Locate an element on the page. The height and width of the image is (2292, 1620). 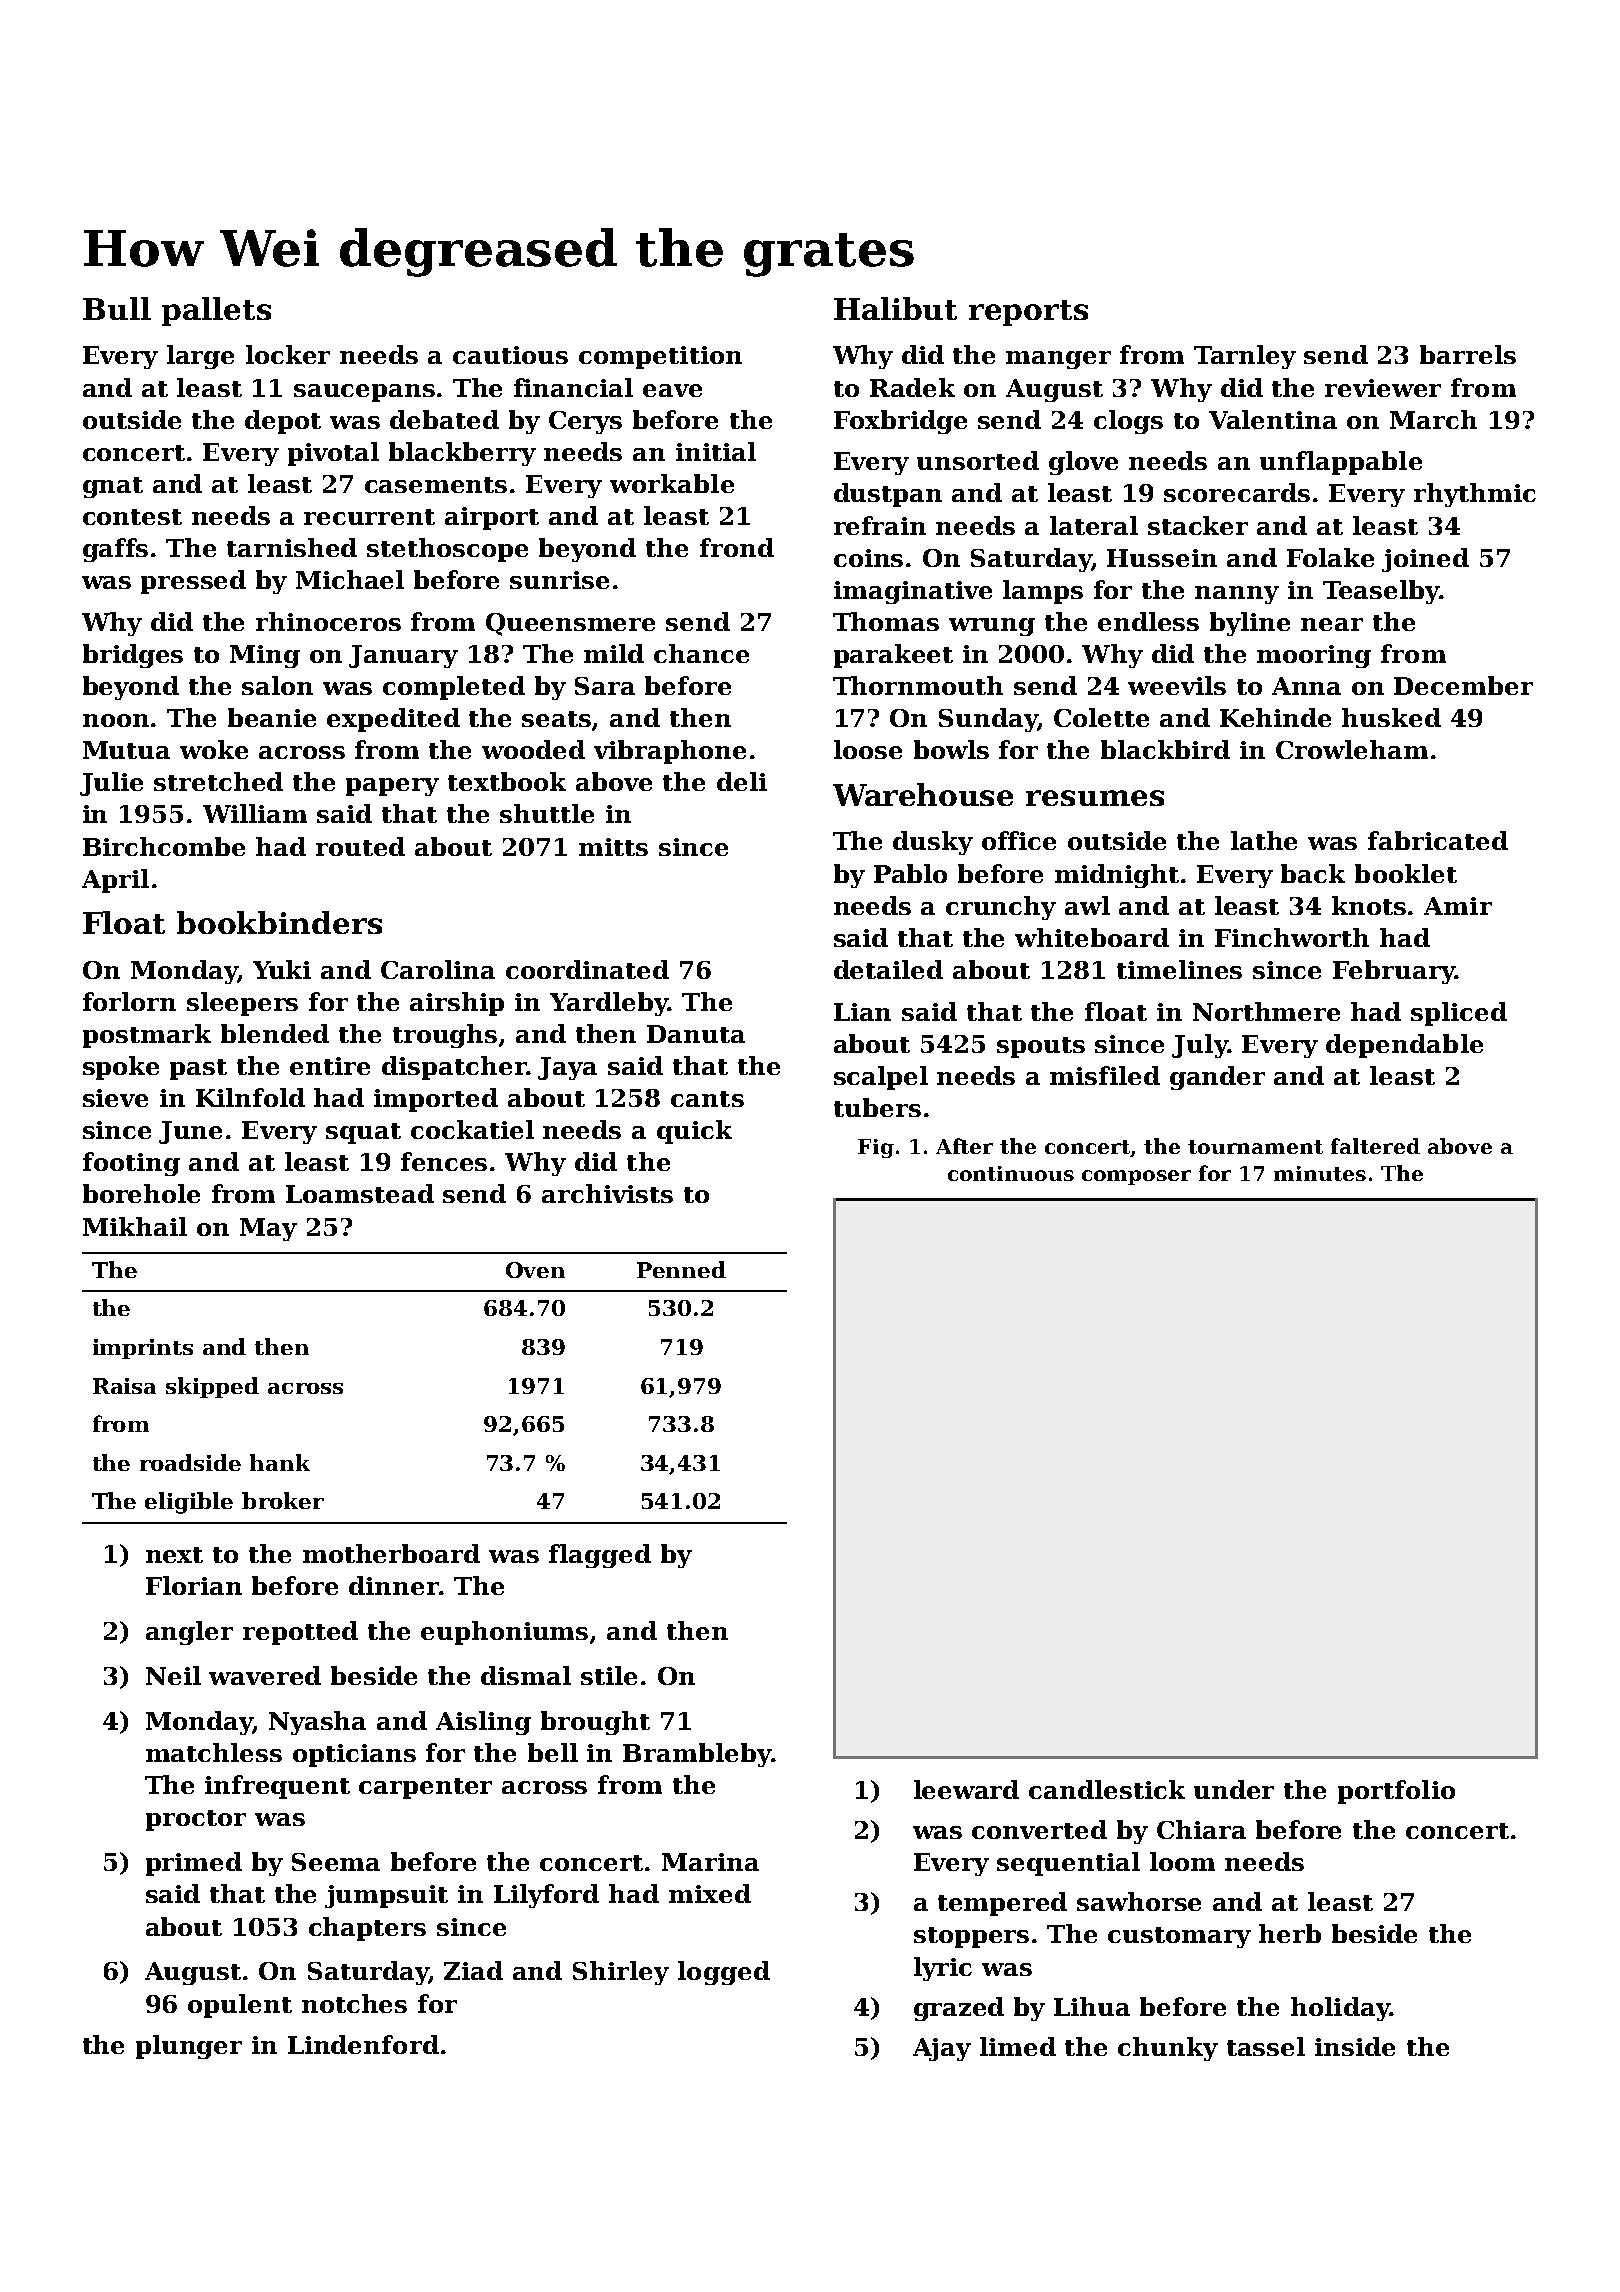
under is located at coordinates (1234, 1789).
